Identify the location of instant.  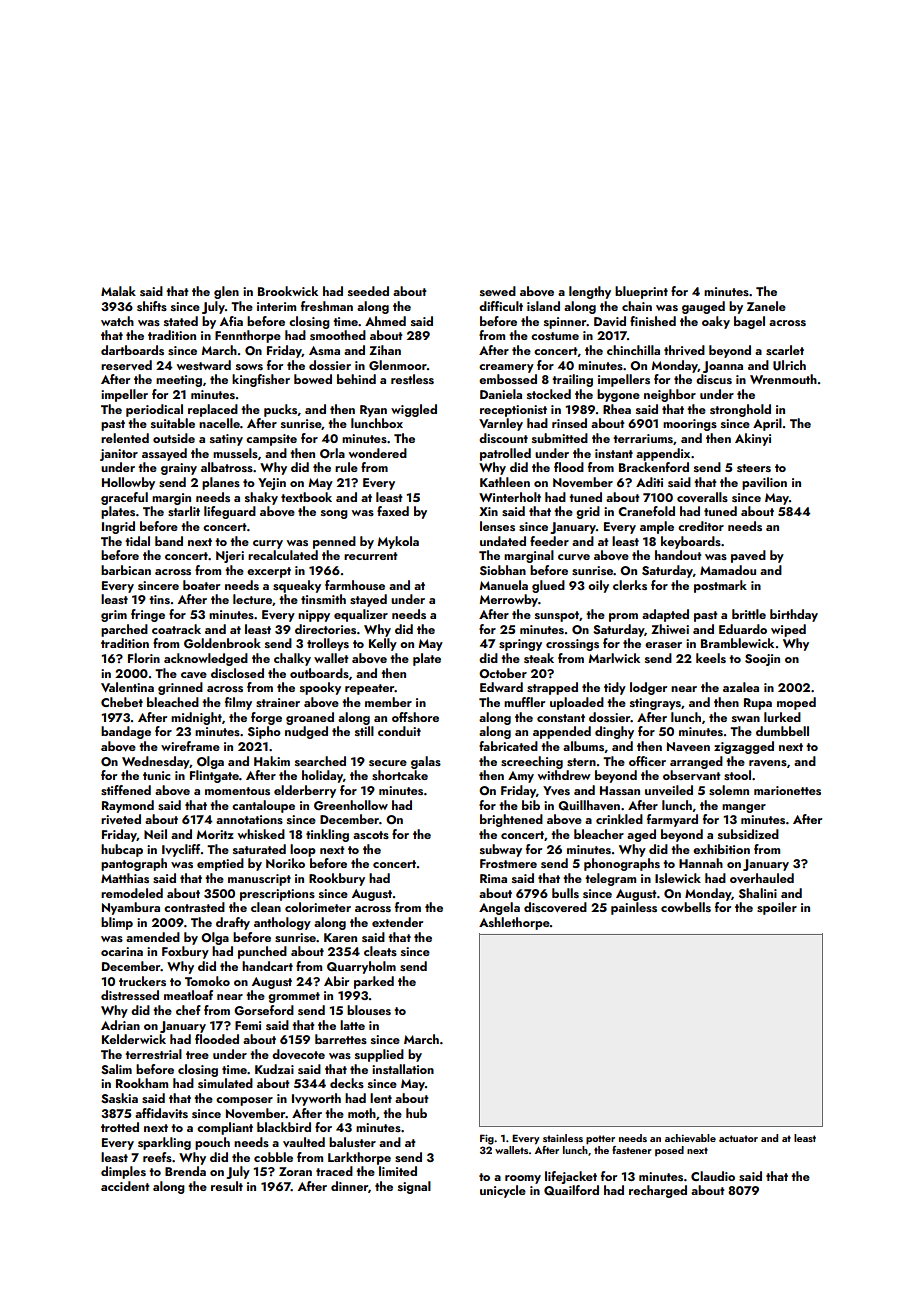
(614, 453).
